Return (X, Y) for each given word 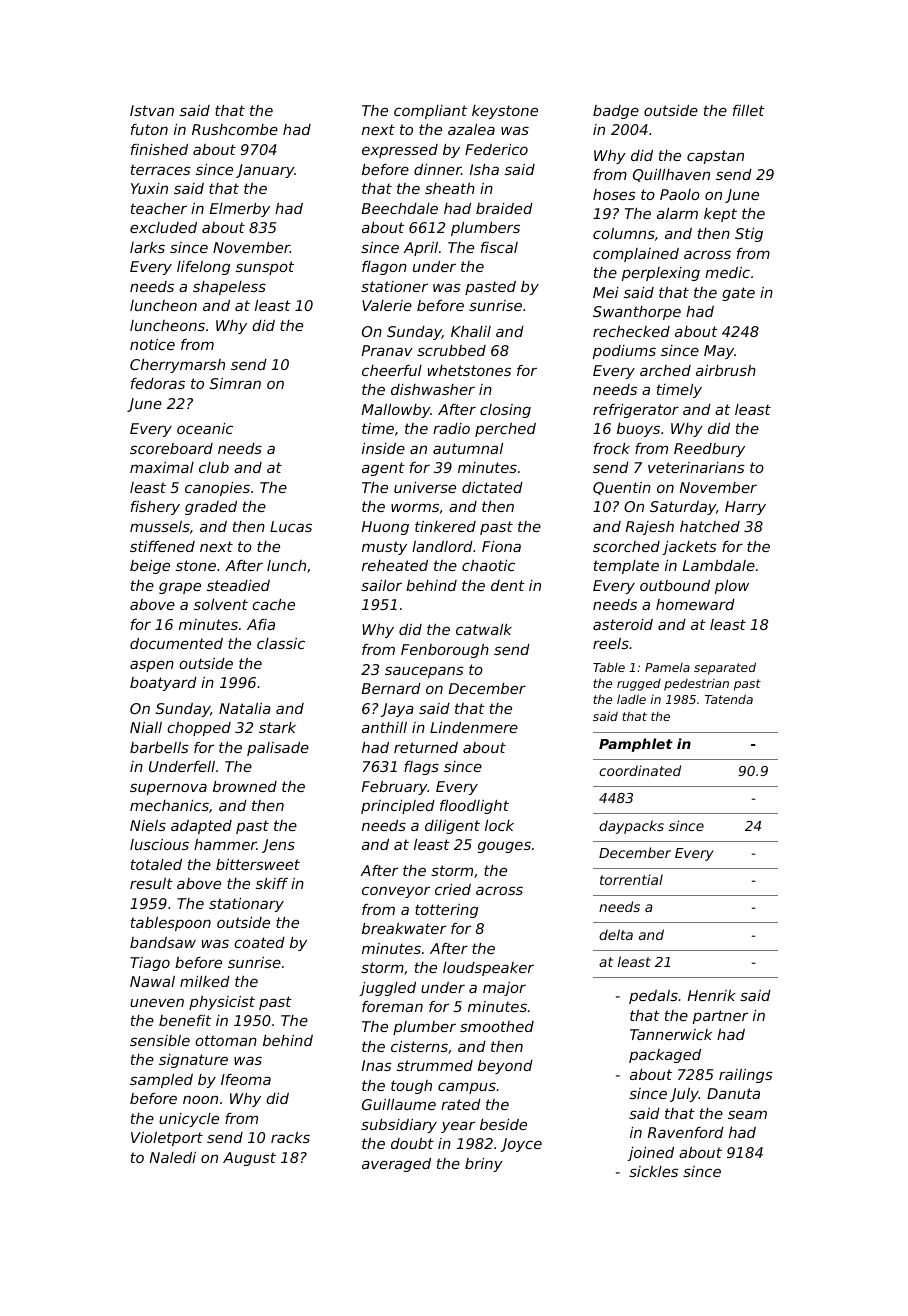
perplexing (661, 274)
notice (152, 344)
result (151, 883)
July (684, 1095)
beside (503, 1124)
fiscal (499, 247)
